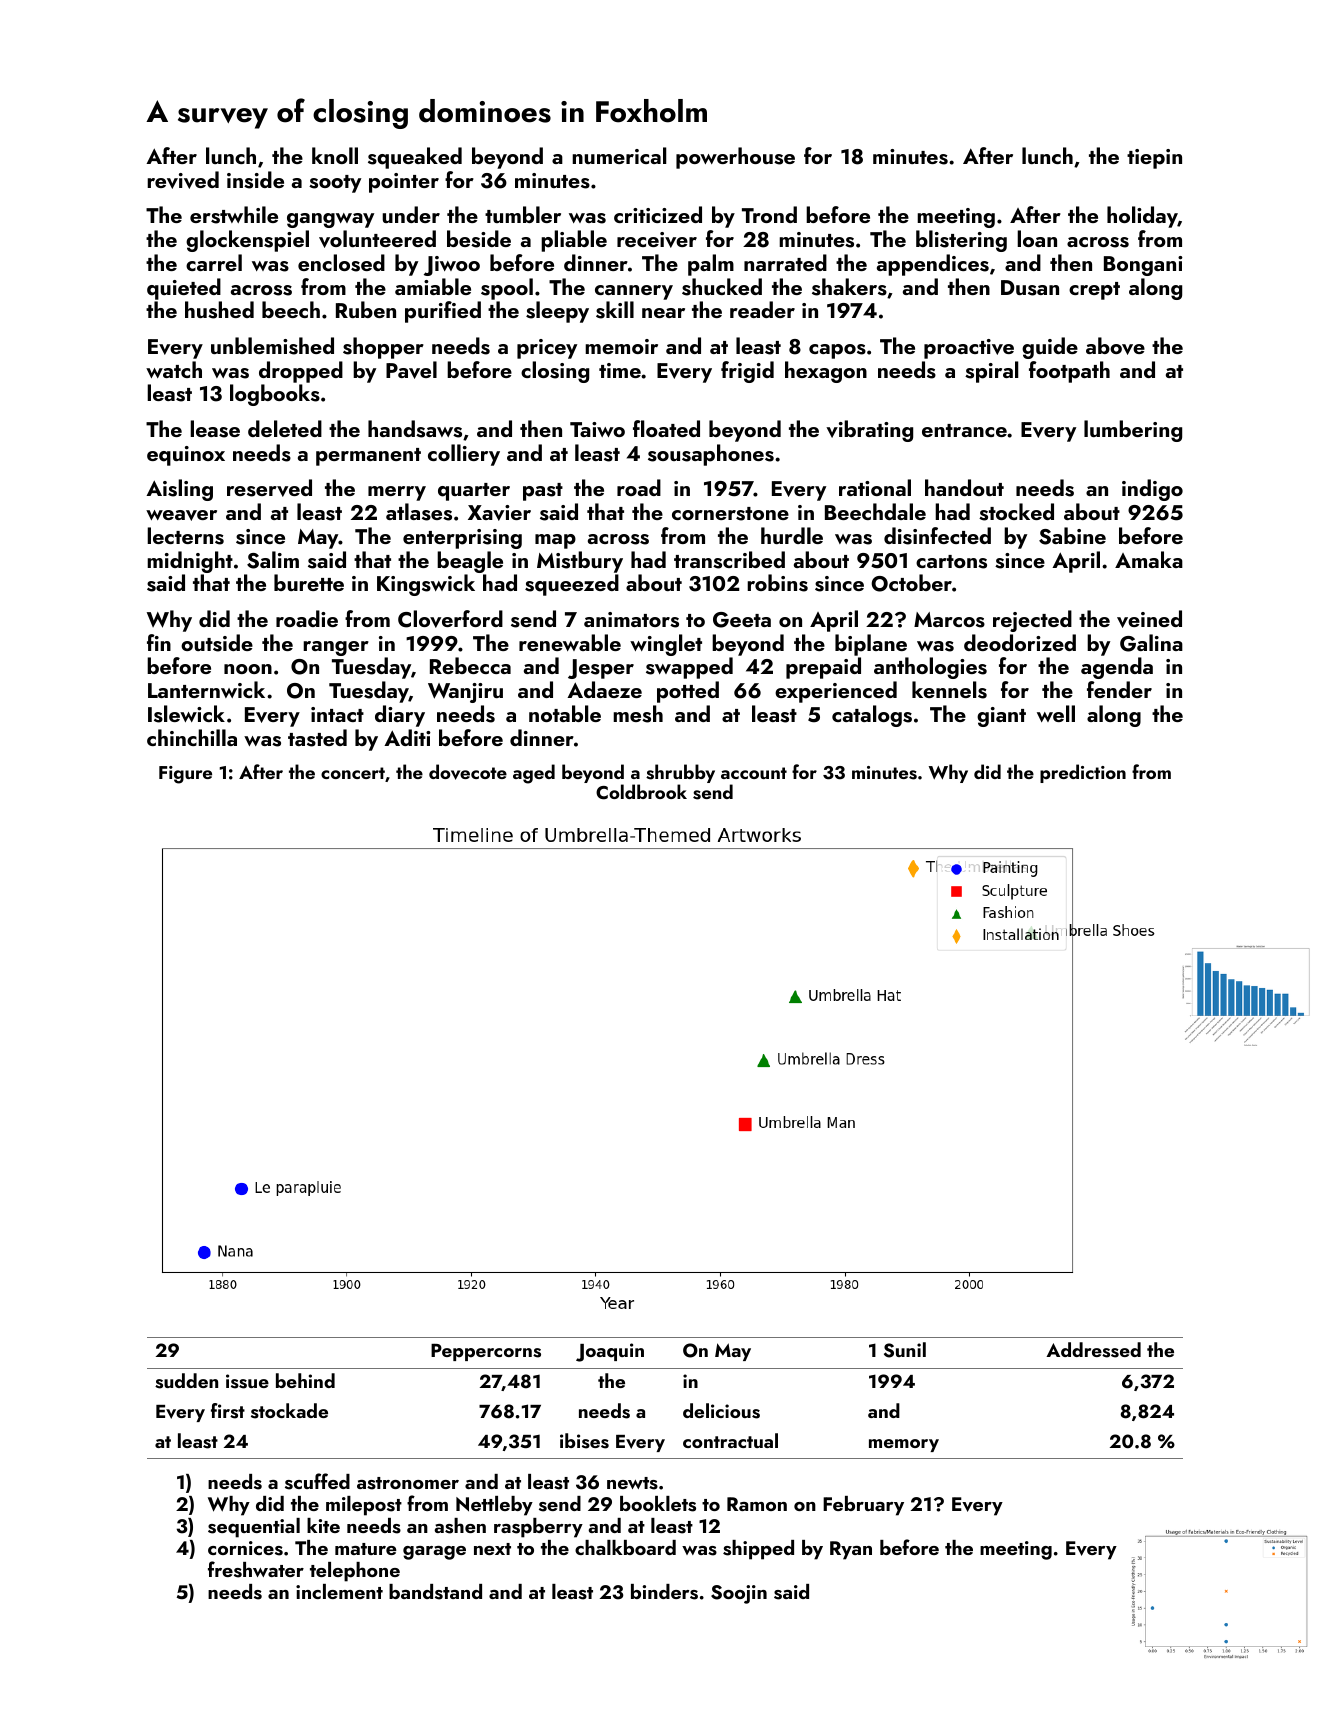 The width and height of the page is (1330, 1722). What do you see at coordinates (1154, 159) in the page?
I see `tiepin` at bounding box center [1154, 159].
